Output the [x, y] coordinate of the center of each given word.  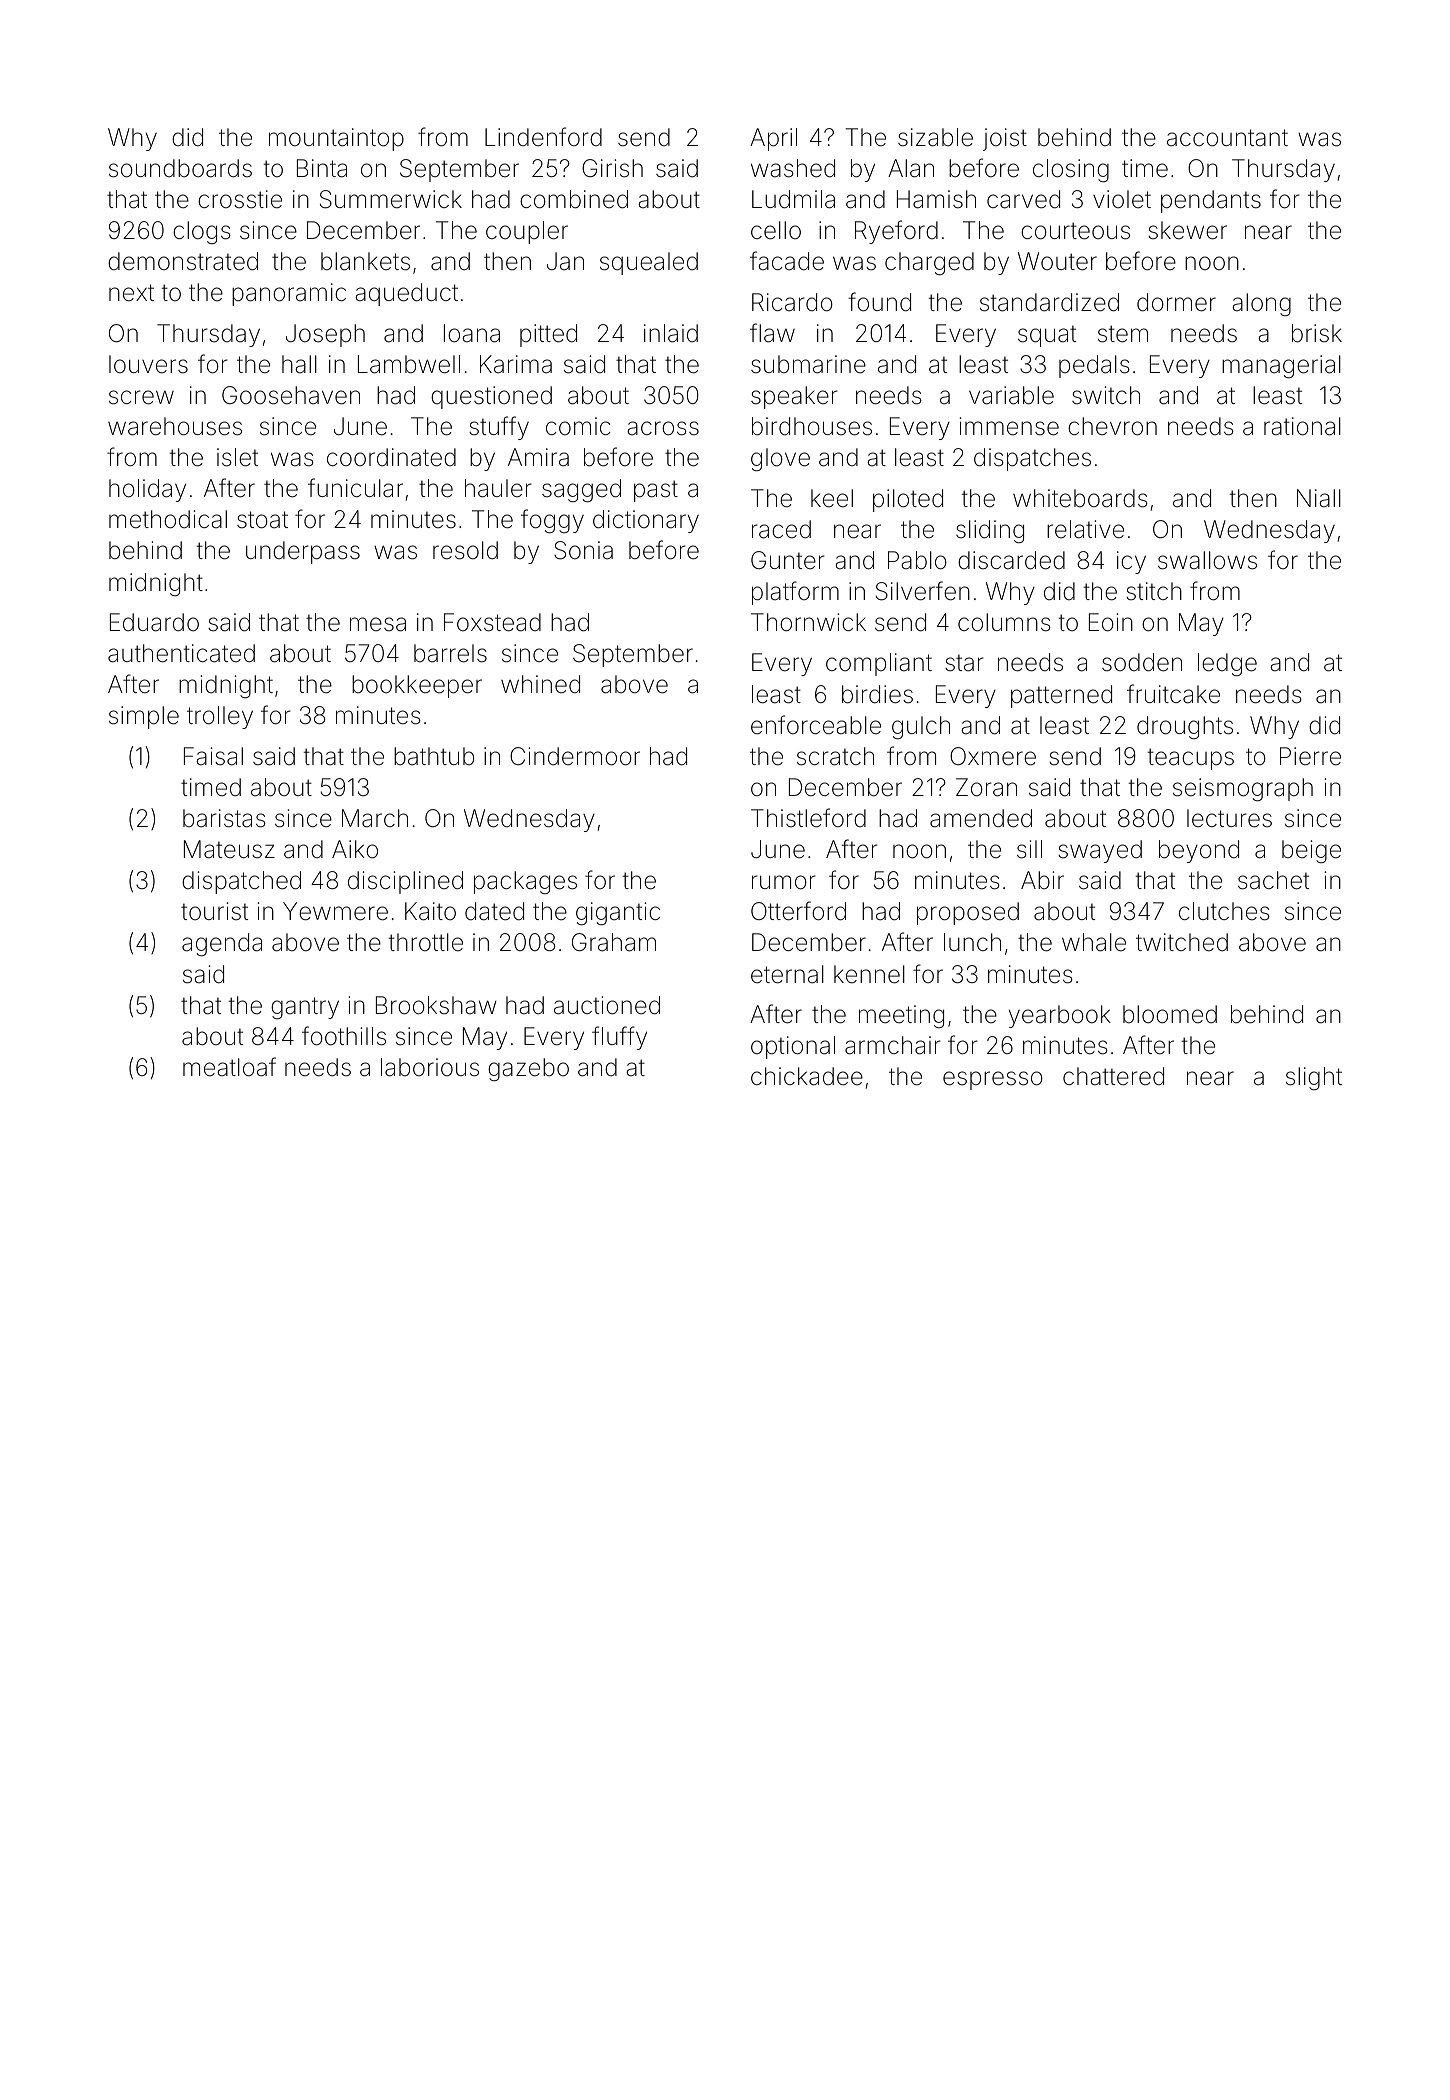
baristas [224, 818]
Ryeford [896, 232]
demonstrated [183, 261]
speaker [794, 397]
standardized [1049, 302]
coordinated [391, 457]
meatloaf [229, 1067]
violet [1122, 199]
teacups [1191, 759]
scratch [835, 756]
